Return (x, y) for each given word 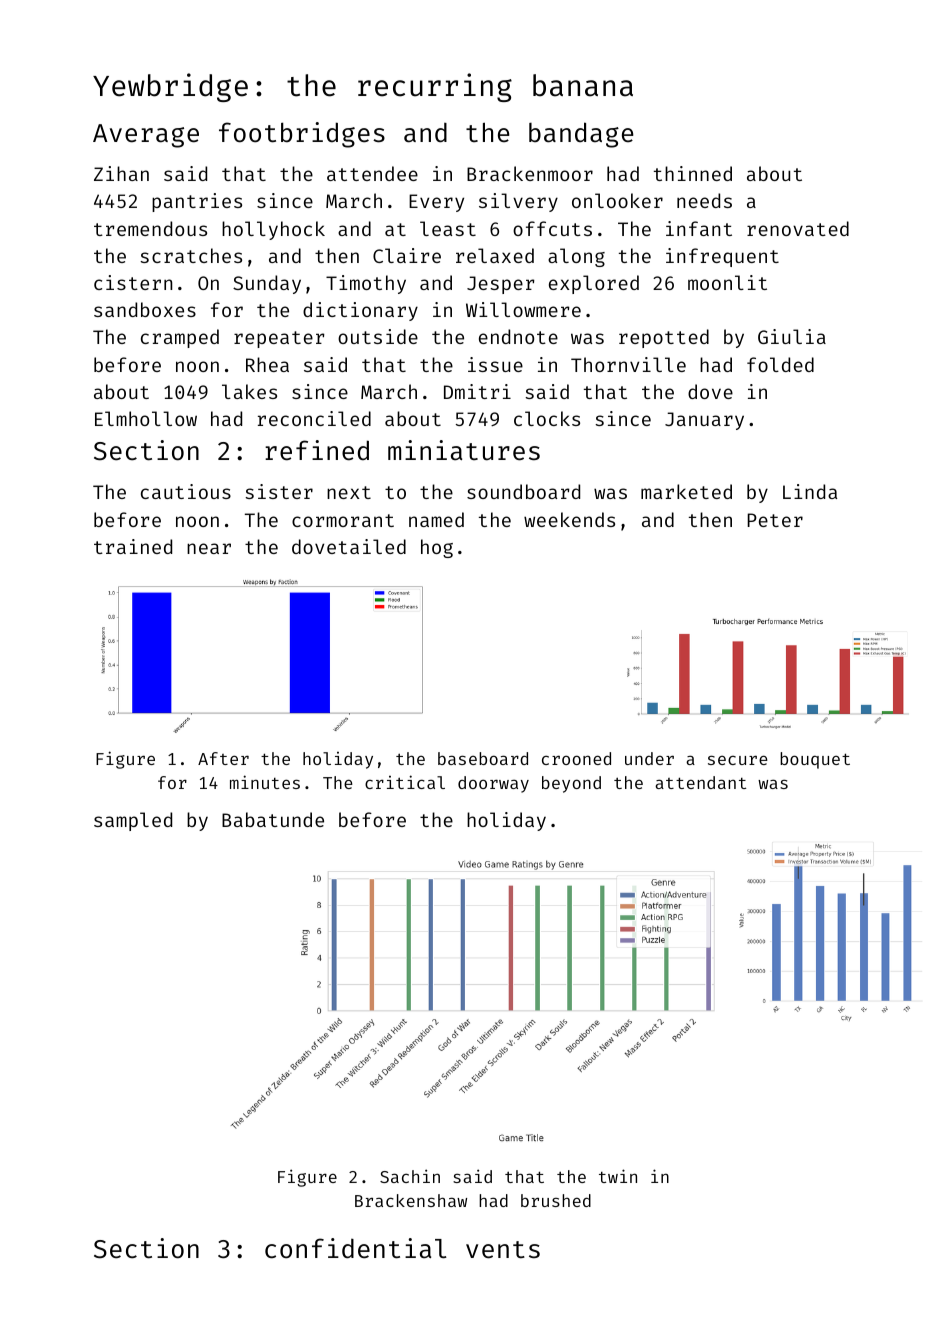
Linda (810, 491)
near (209, 548)
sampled (133, 821)
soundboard (523, 491)
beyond (571, 784)
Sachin (410, 1176)
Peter (775, 520)
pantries (197, 202)
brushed (556, 1200)
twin (618, 1176)
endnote (518, 336)
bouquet (815, 760)
